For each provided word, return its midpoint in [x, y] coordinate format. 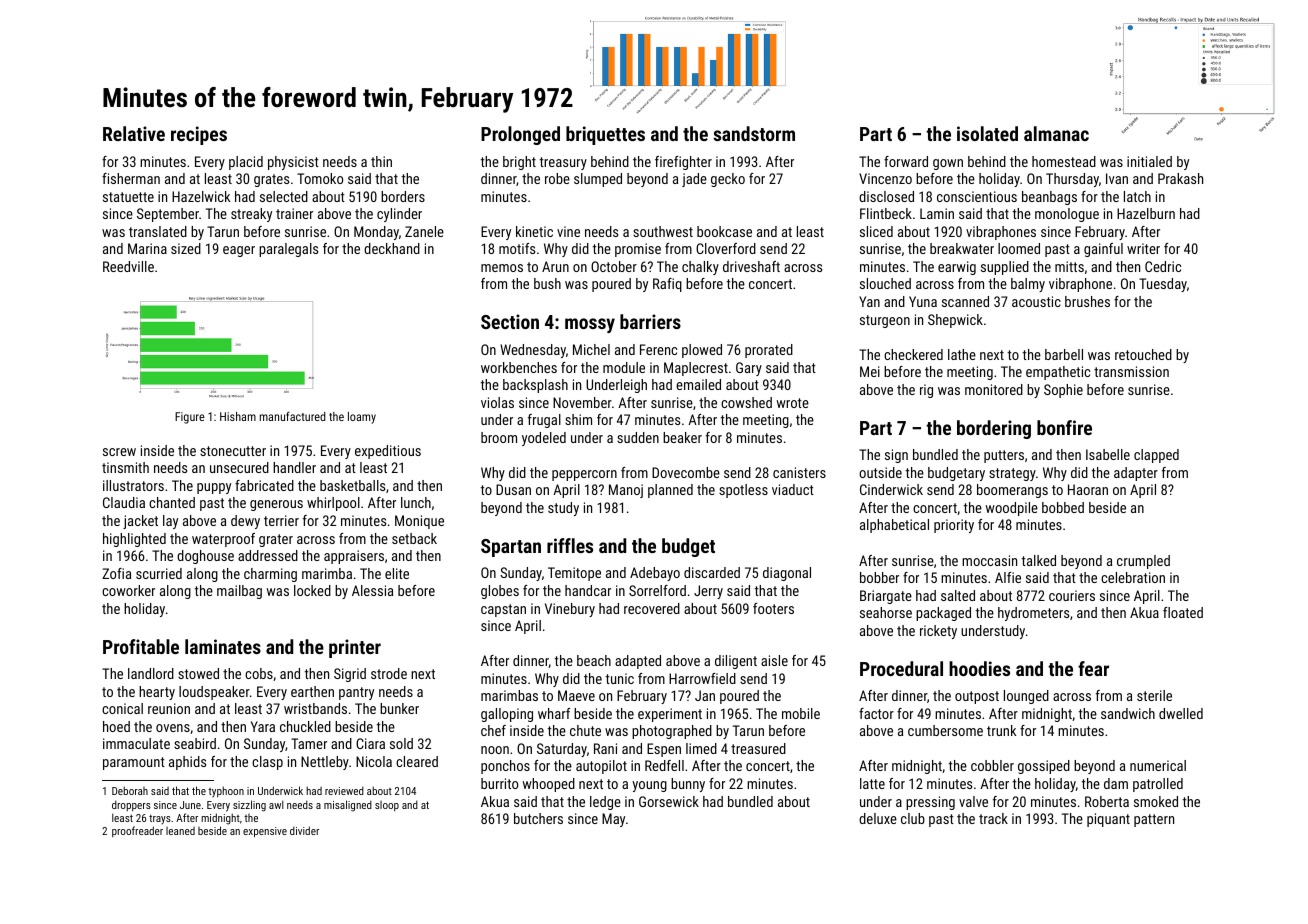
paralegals [288, 250]
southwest [663, 231]
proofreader [137, 831]
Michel [591, 349]
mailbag [239, 592]
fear [1093, 668]
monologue [1067, 215]
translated [158, 231]
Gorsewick [669, 801]
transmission [1131, 371]
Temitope [574, 574]
